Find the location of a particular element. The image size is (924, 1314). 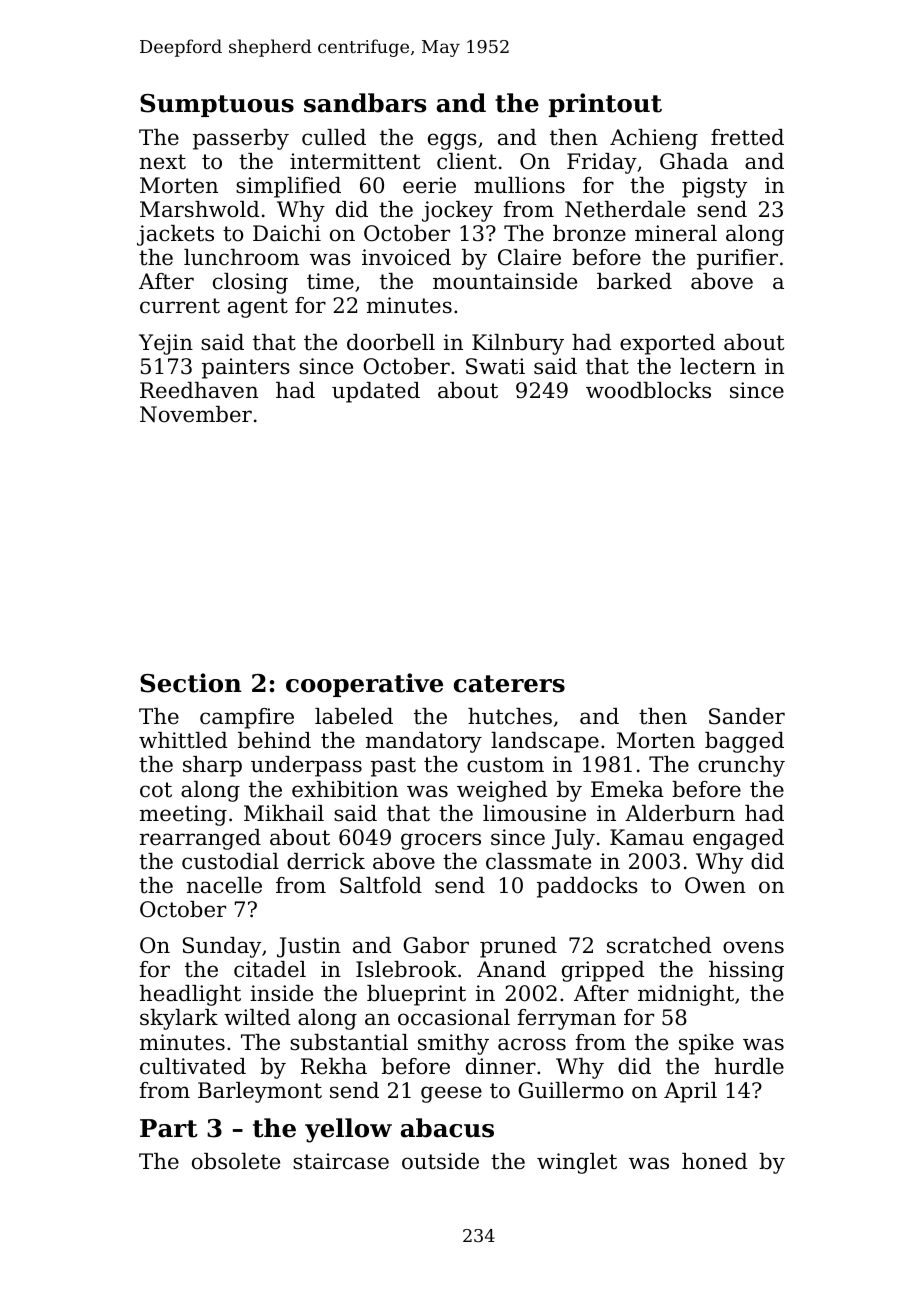

gripped is located at coordinates (603, 971).
